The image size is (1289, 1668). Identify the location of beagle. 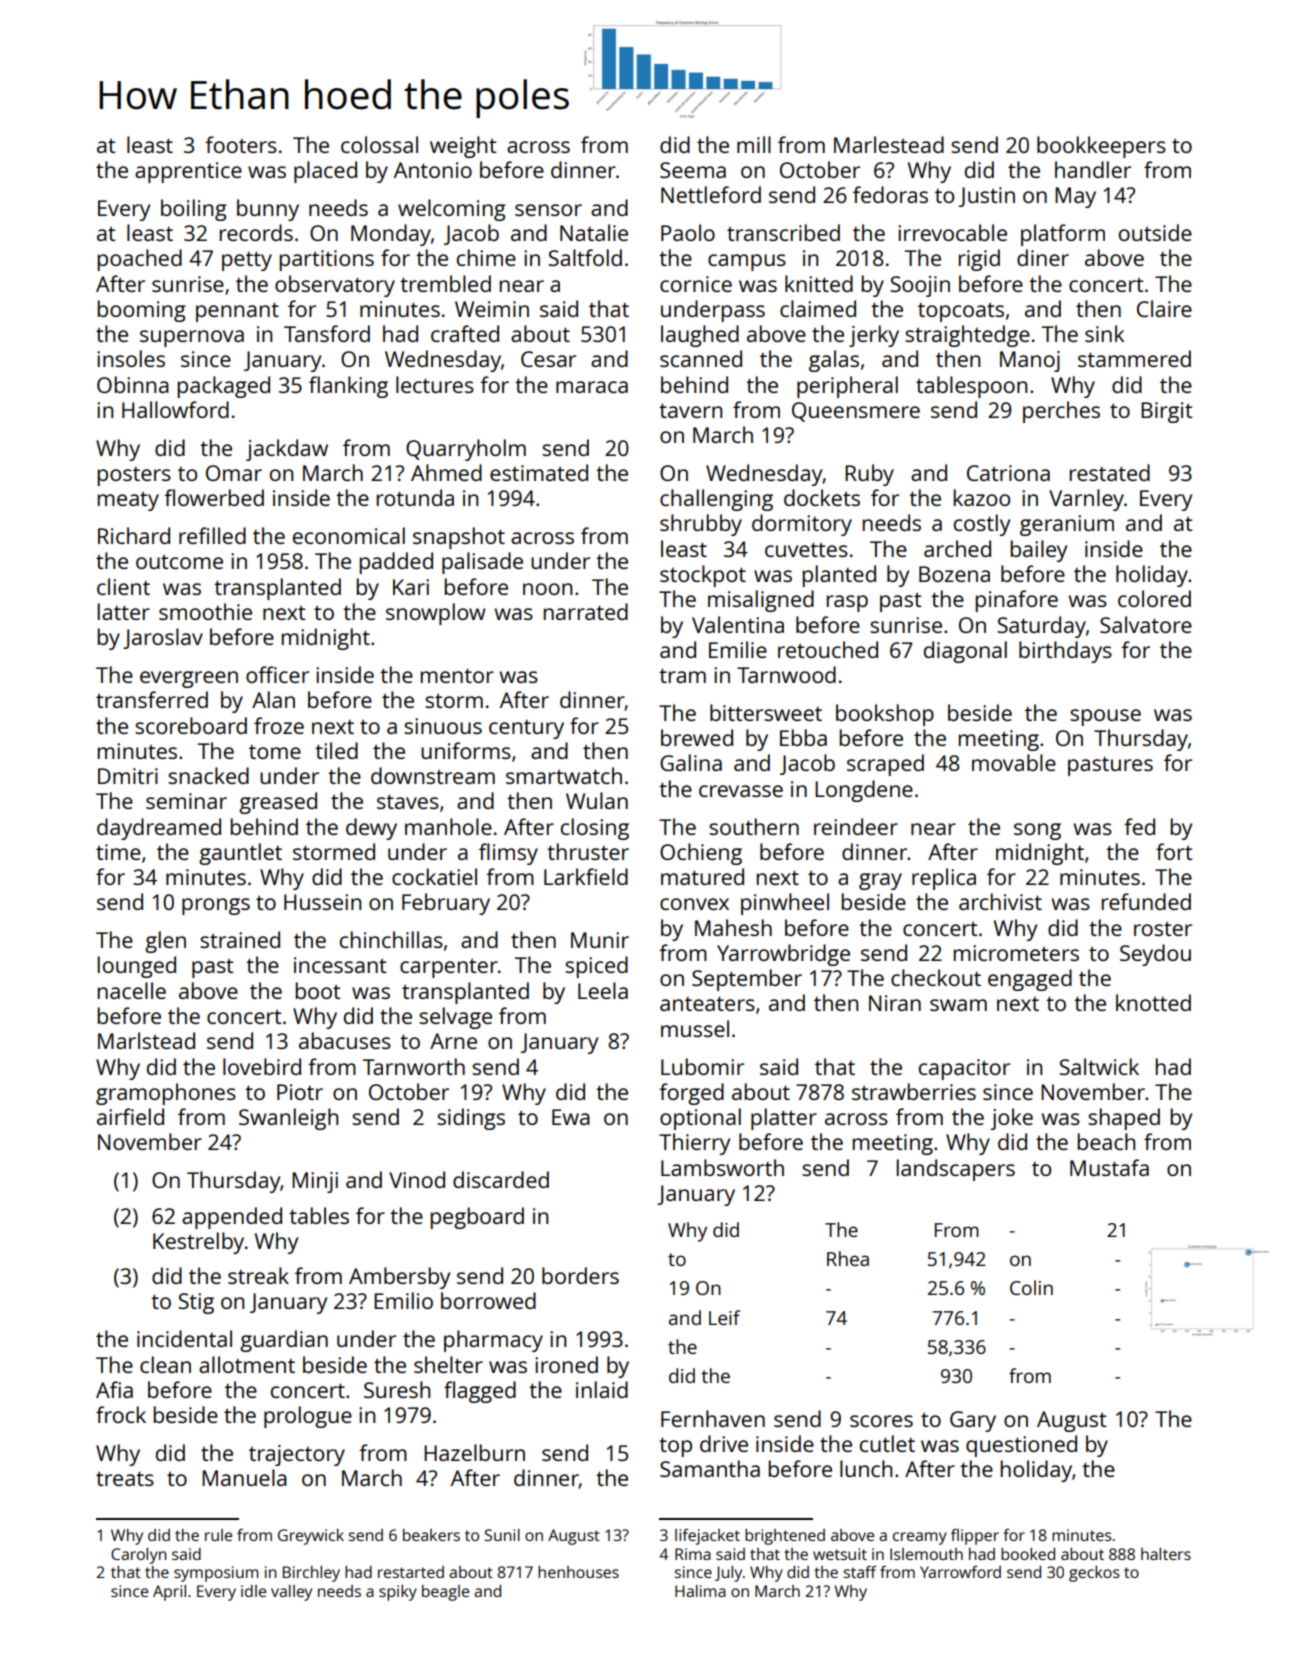
(445, 1593).
